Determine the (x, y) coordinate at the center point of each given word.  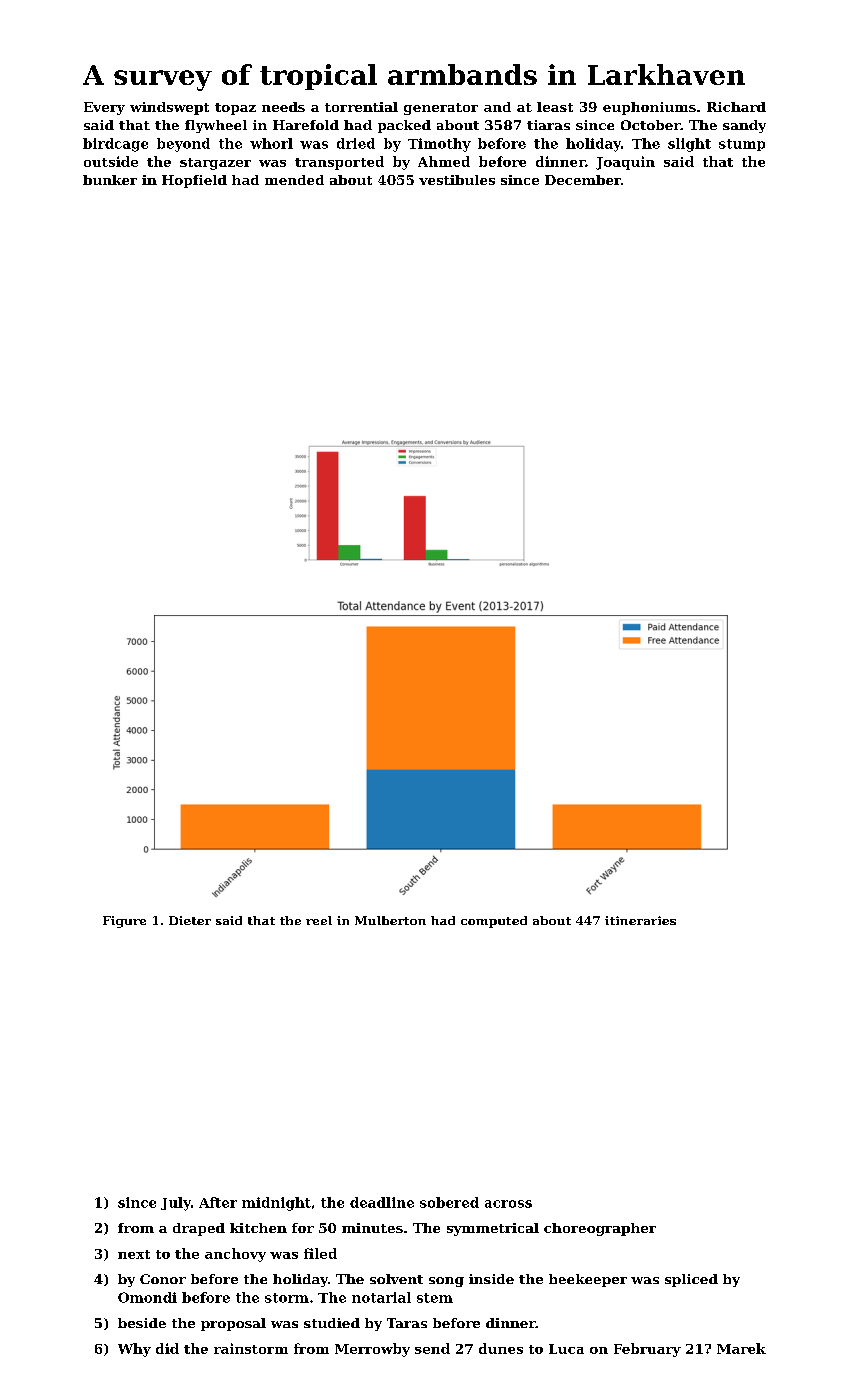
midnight (276, 1204)
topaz (235, 109)
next (134, 1254)
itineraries (640, 920)
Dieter (190, 920)
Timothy (439, 145)
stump (742, 145)
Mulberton (390, 920)
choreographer (600, 1229)
